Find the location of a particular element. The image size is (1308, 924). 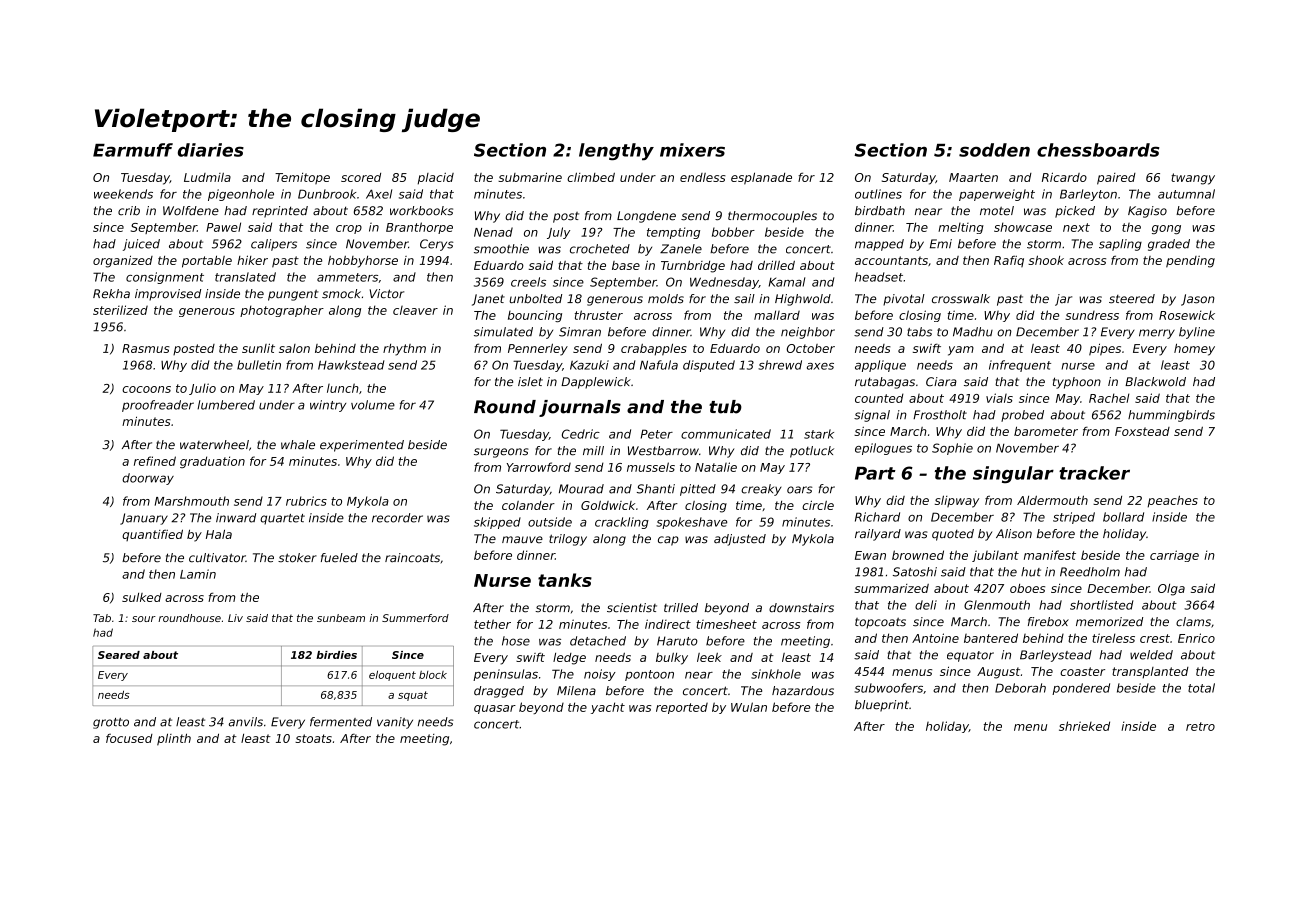

shrieked is located at coordinates (1084, 726).
